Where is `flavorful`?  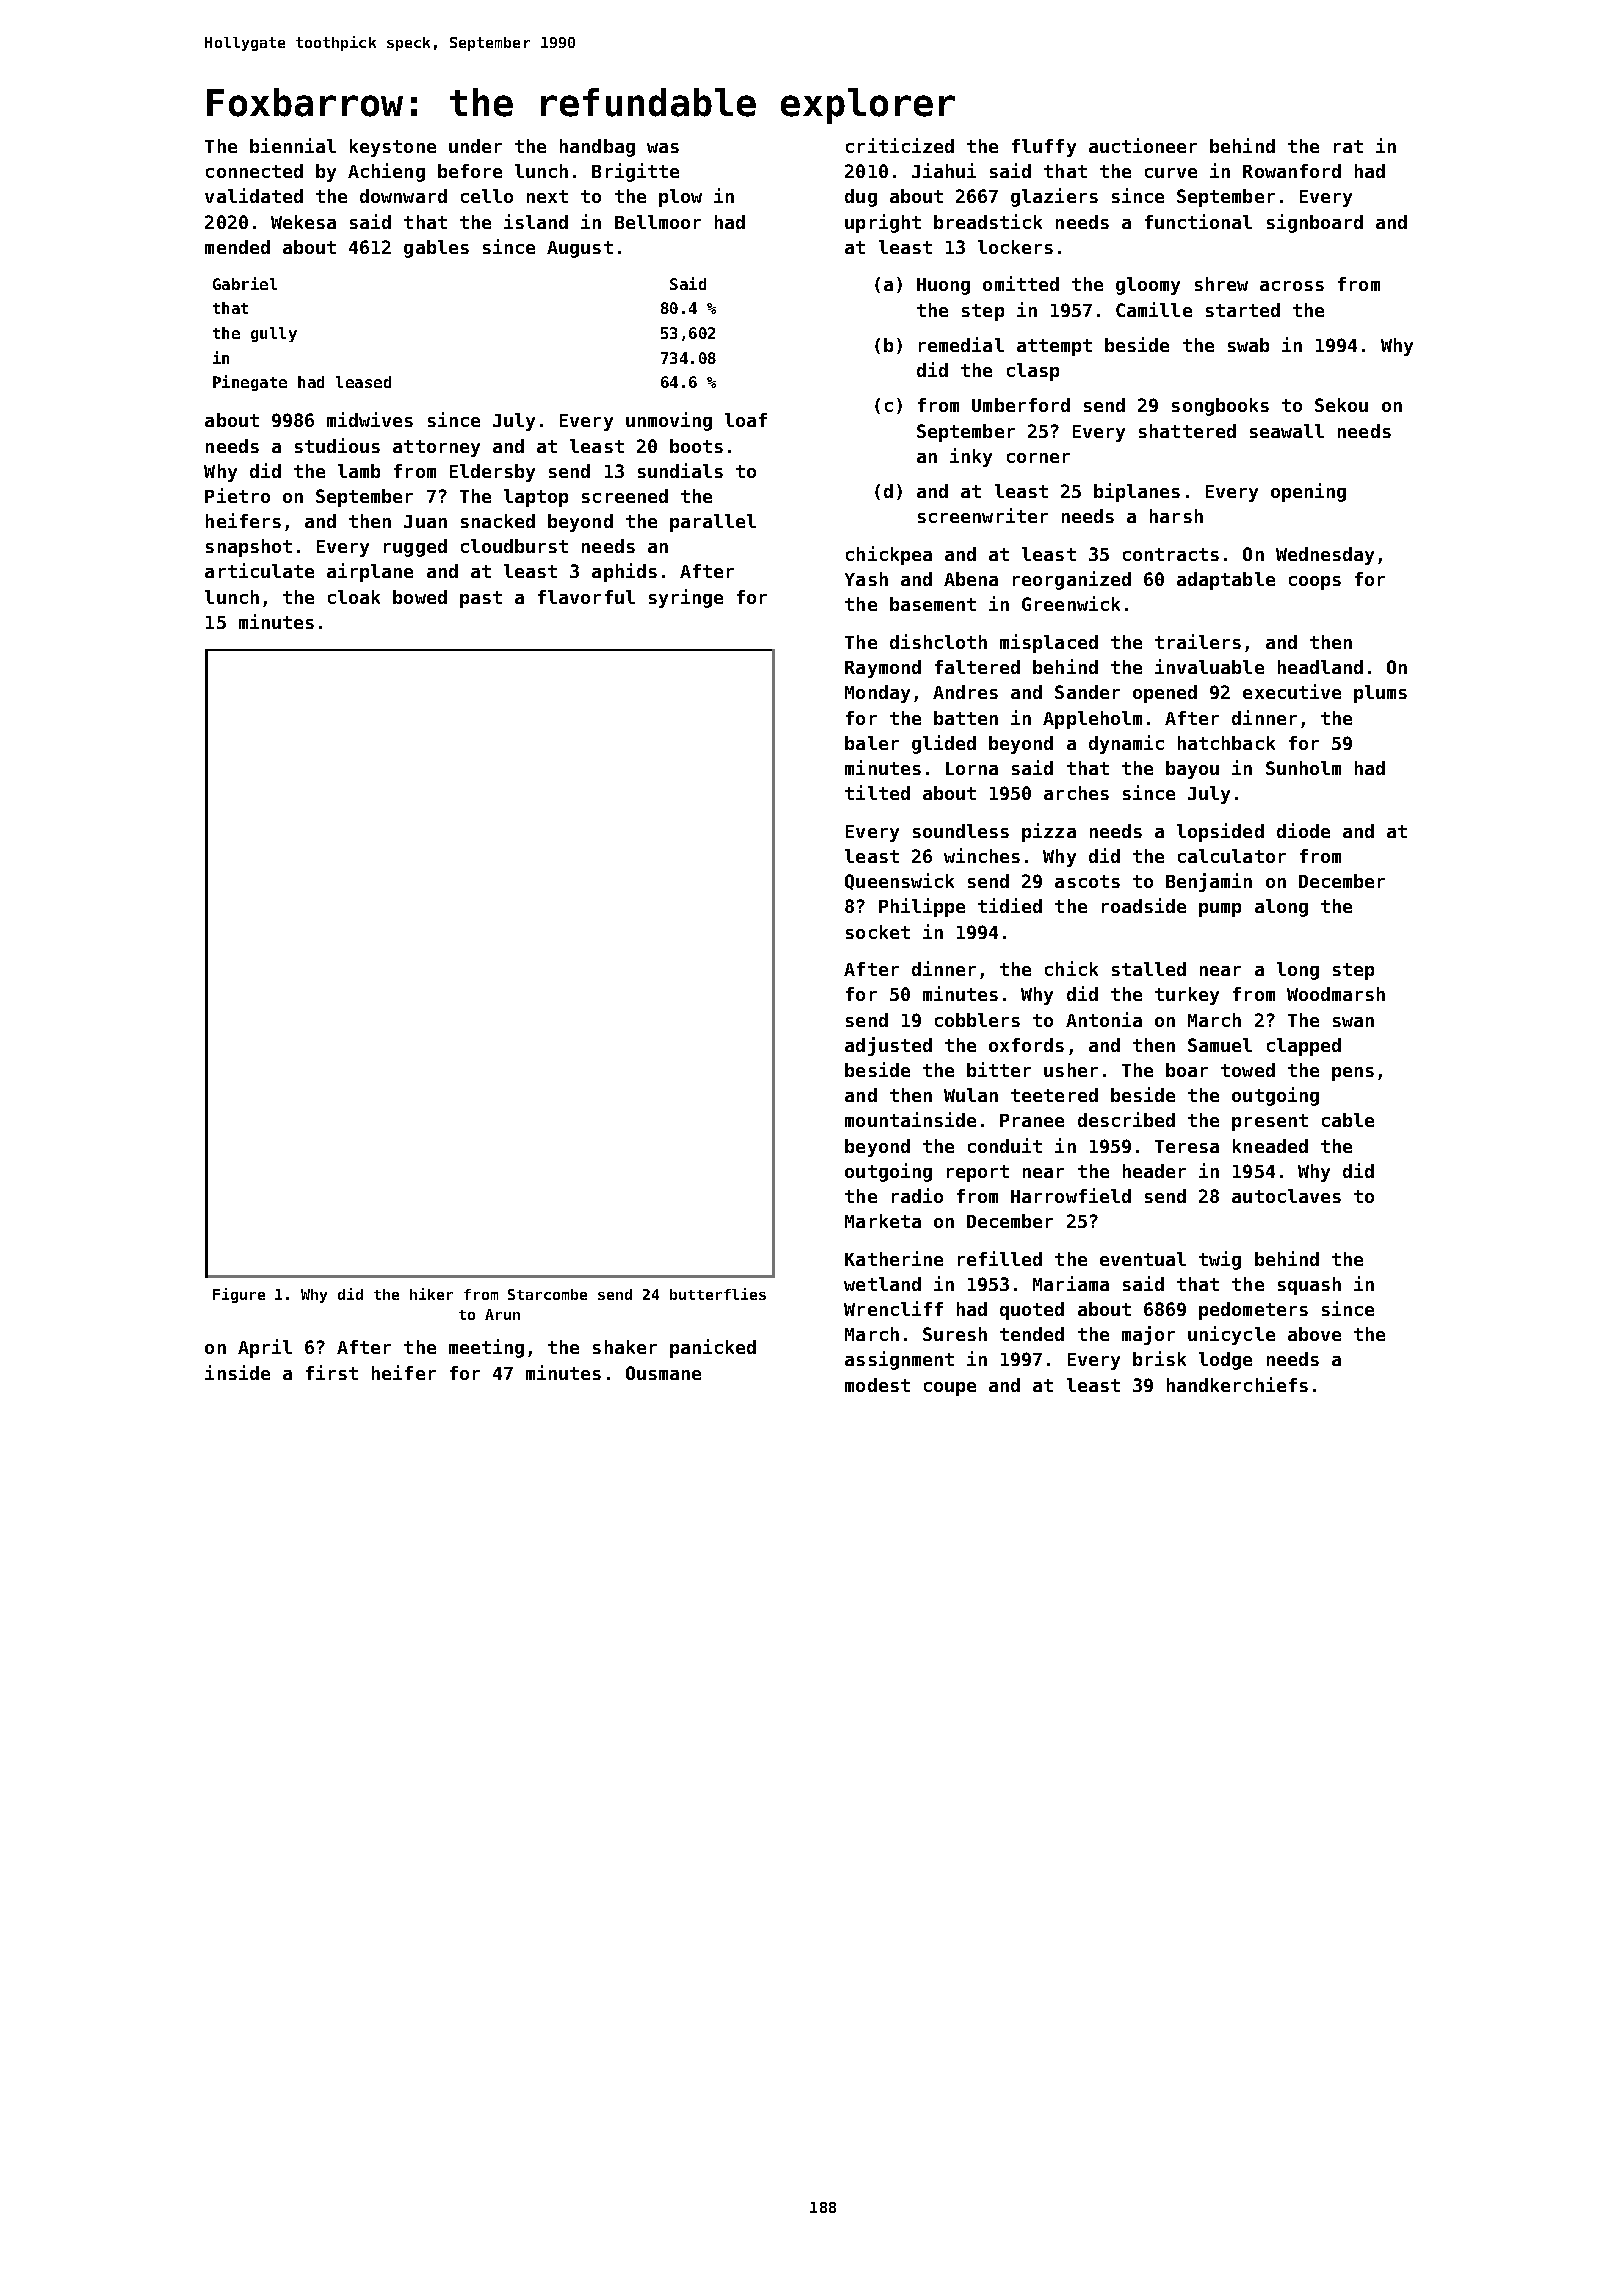
flavorful is located at coordinates (586, 597).
